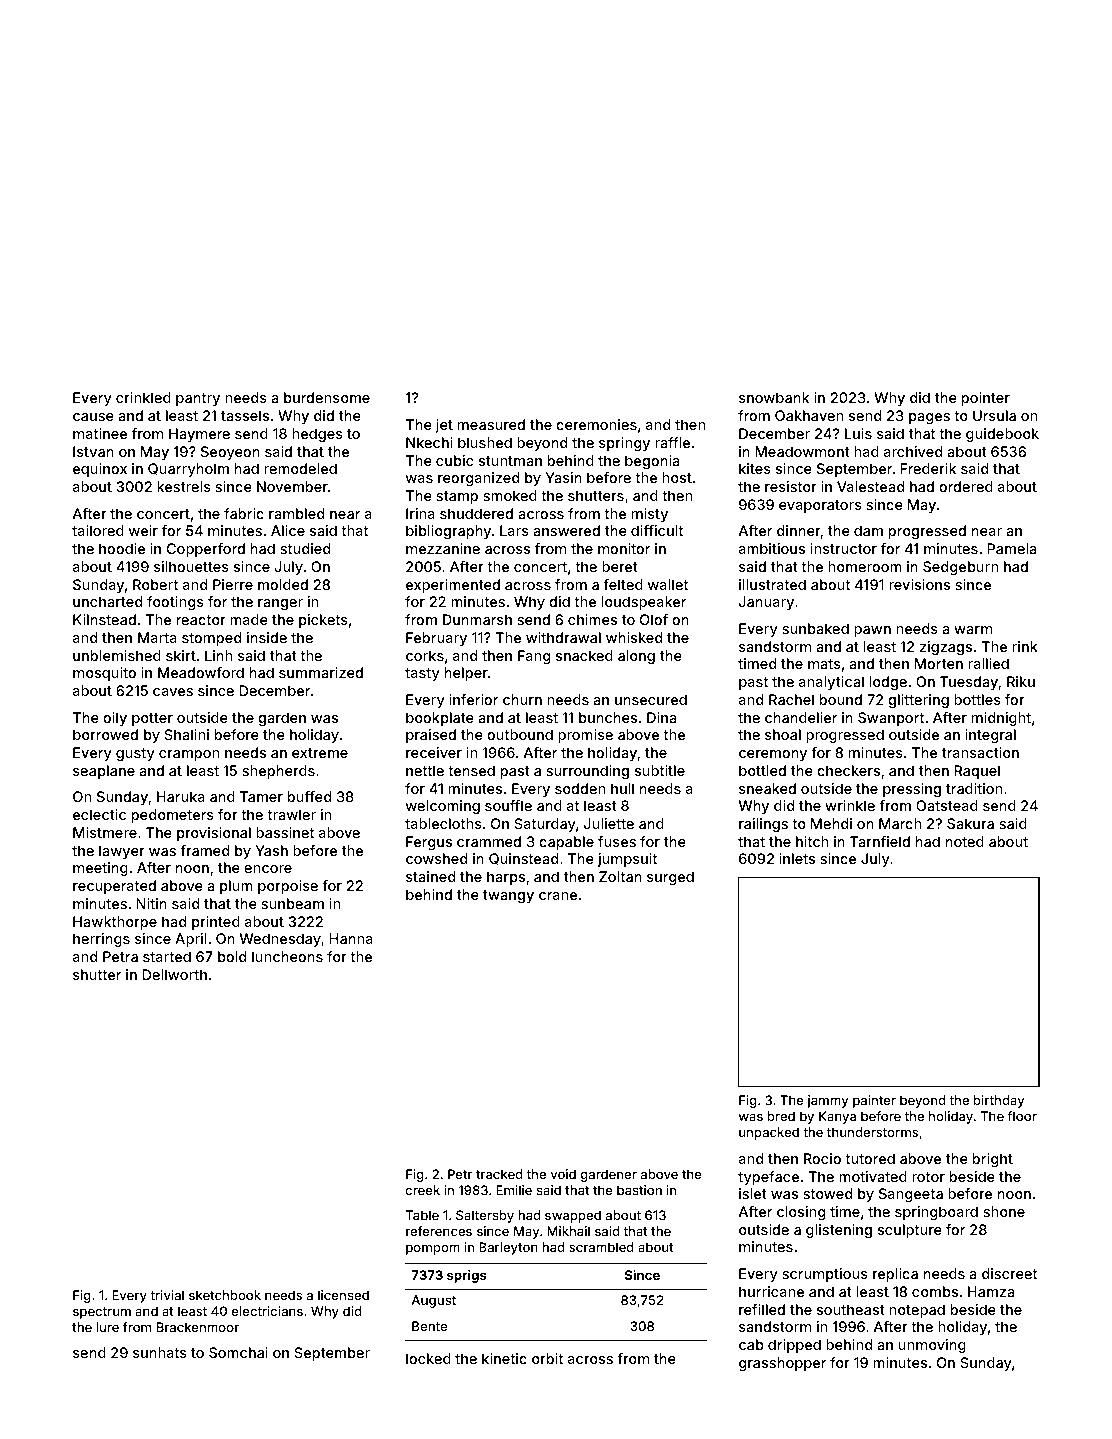 This image has height=1439, width=1112. I want to click on sketchbook, so click(225, 1295).
